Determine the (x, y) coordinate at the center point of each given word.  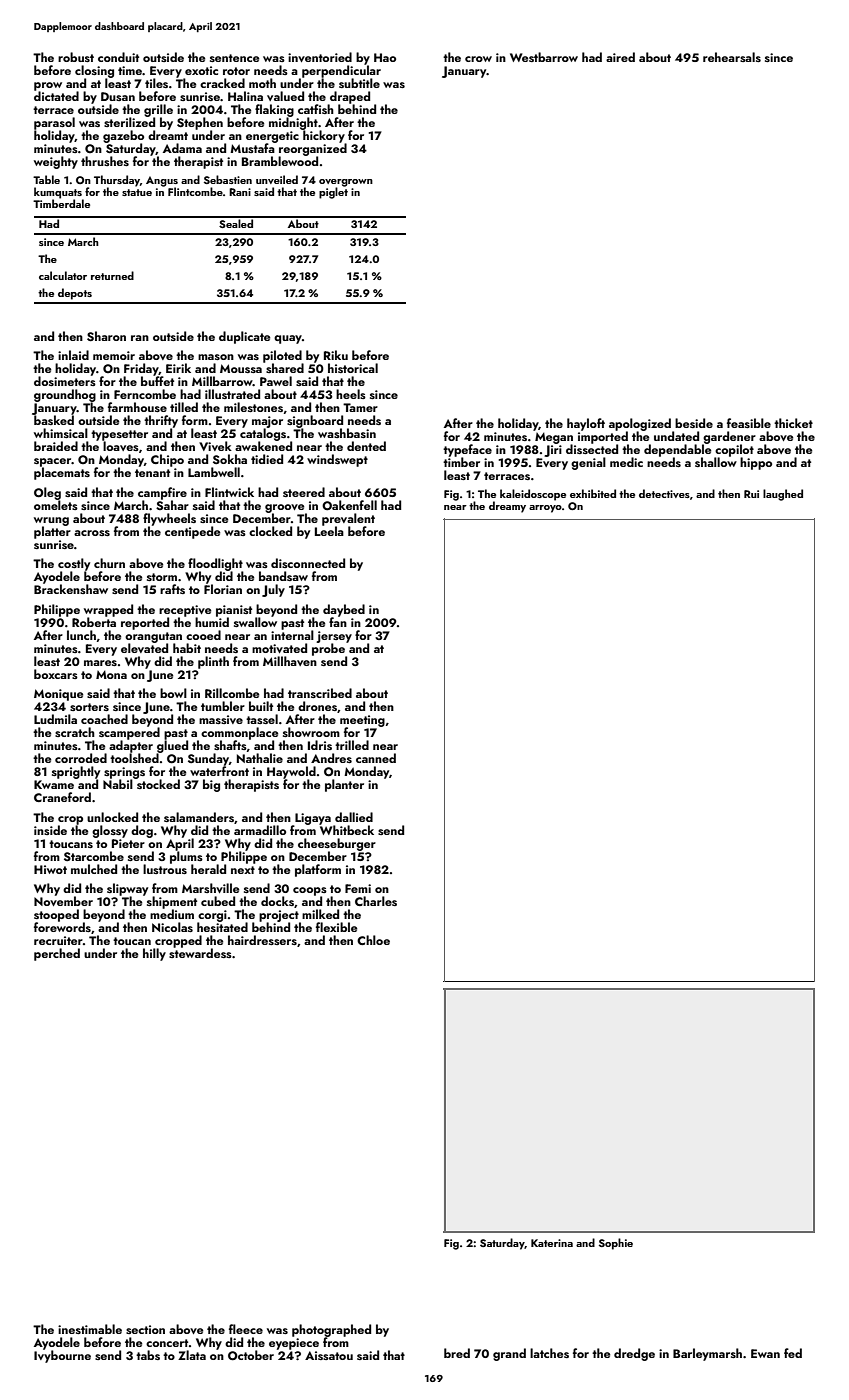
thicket (793, 423)
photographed (331, 1330)
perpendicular (341, 71)
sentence (234, 58)
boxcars (56, 674)
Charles (376, 901)
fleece (246, 1329)
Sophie (616, 1244)
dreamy (507, 507)
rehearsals (732, 57)
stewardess (200, 953)
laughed (783, 495)
